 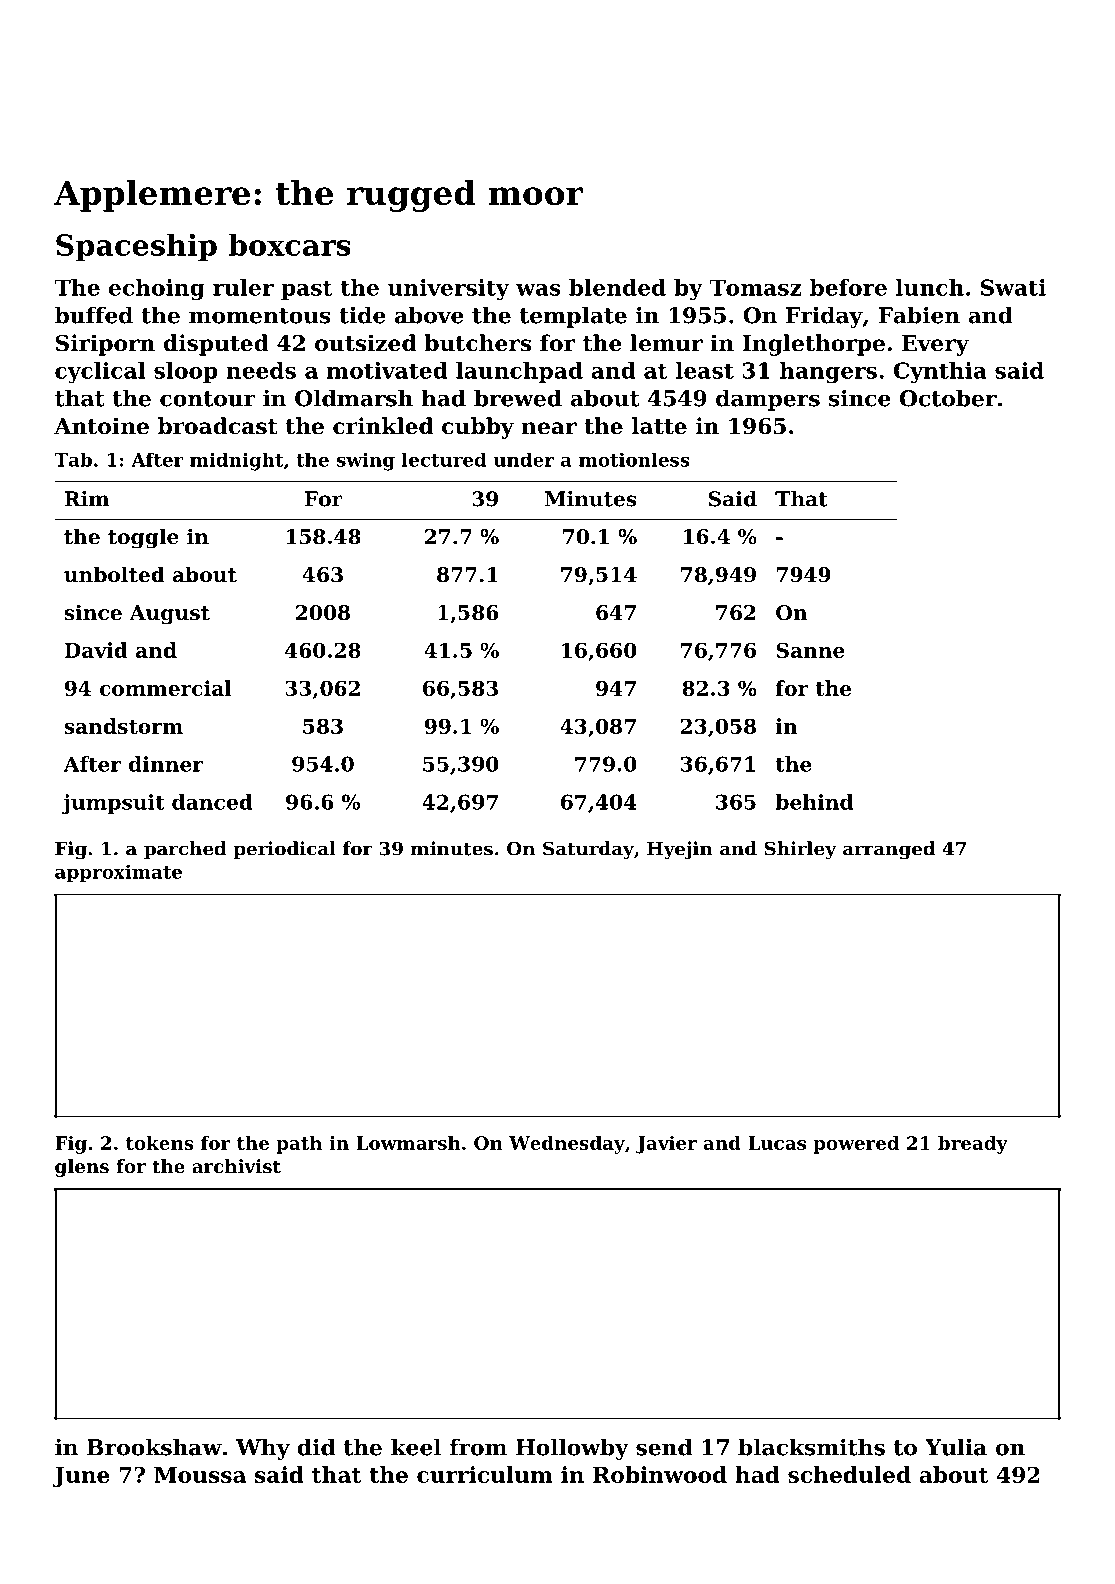 I want to click on lunch, so click(x=930, y=287).
